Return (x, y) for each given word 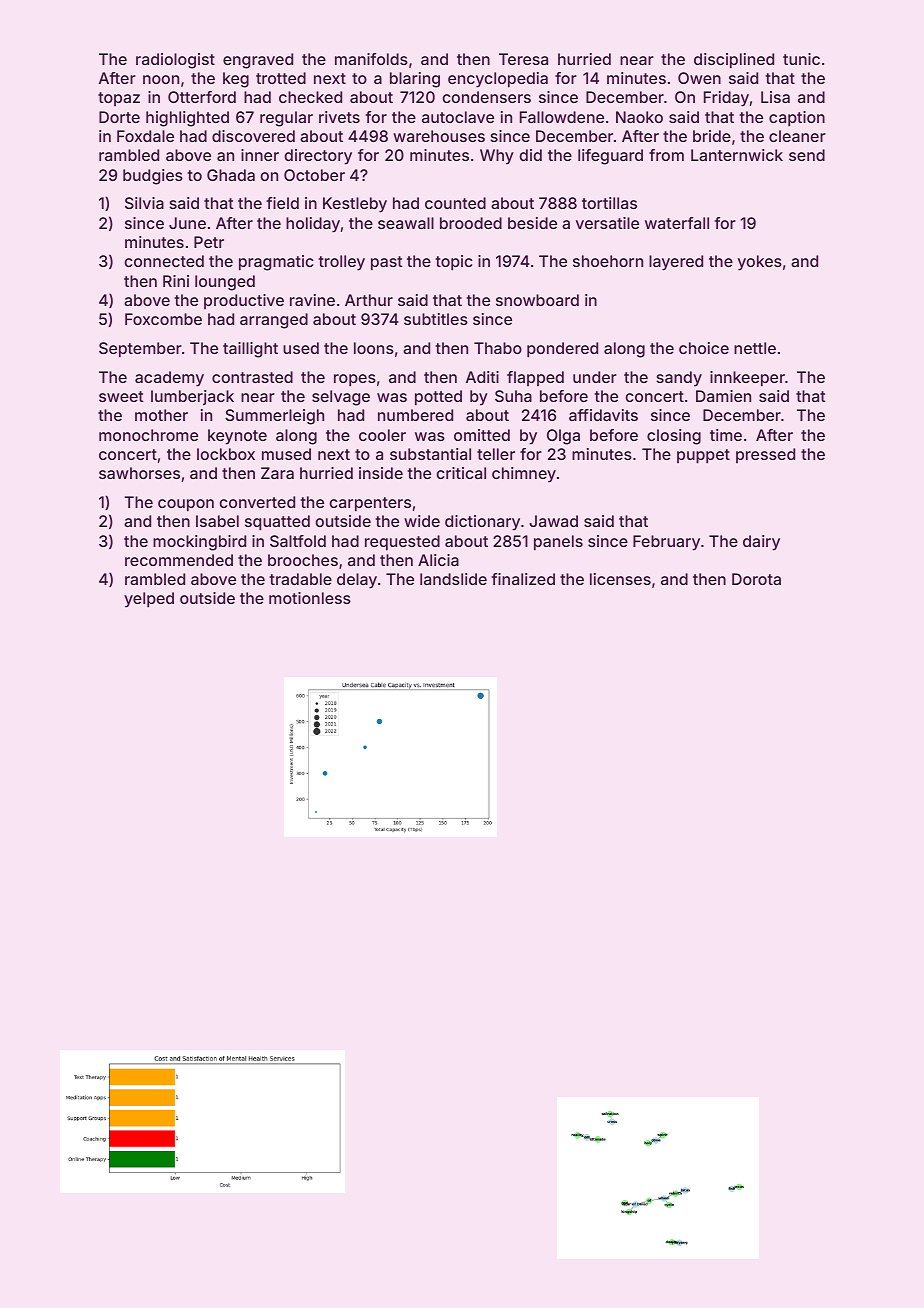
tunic (801, 59)
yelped (149, 600)
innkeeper (747, 379)
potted (438, 398)
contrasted (252, 377)
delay (357, 581)
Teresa (523, 59)
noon (161, 79)
